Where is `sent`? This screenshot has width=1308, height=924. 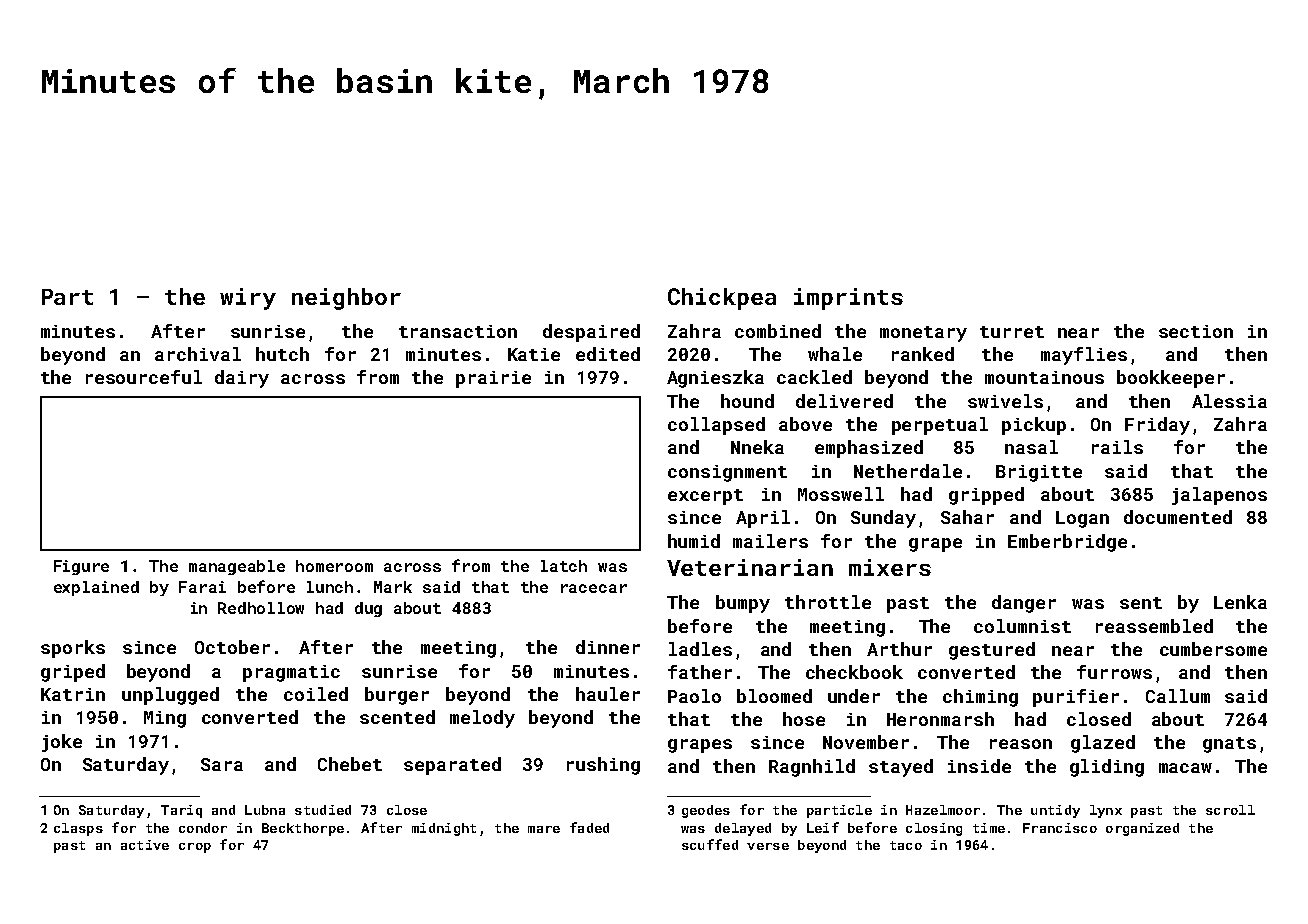
sent is located at coordinates (1141, 603).
